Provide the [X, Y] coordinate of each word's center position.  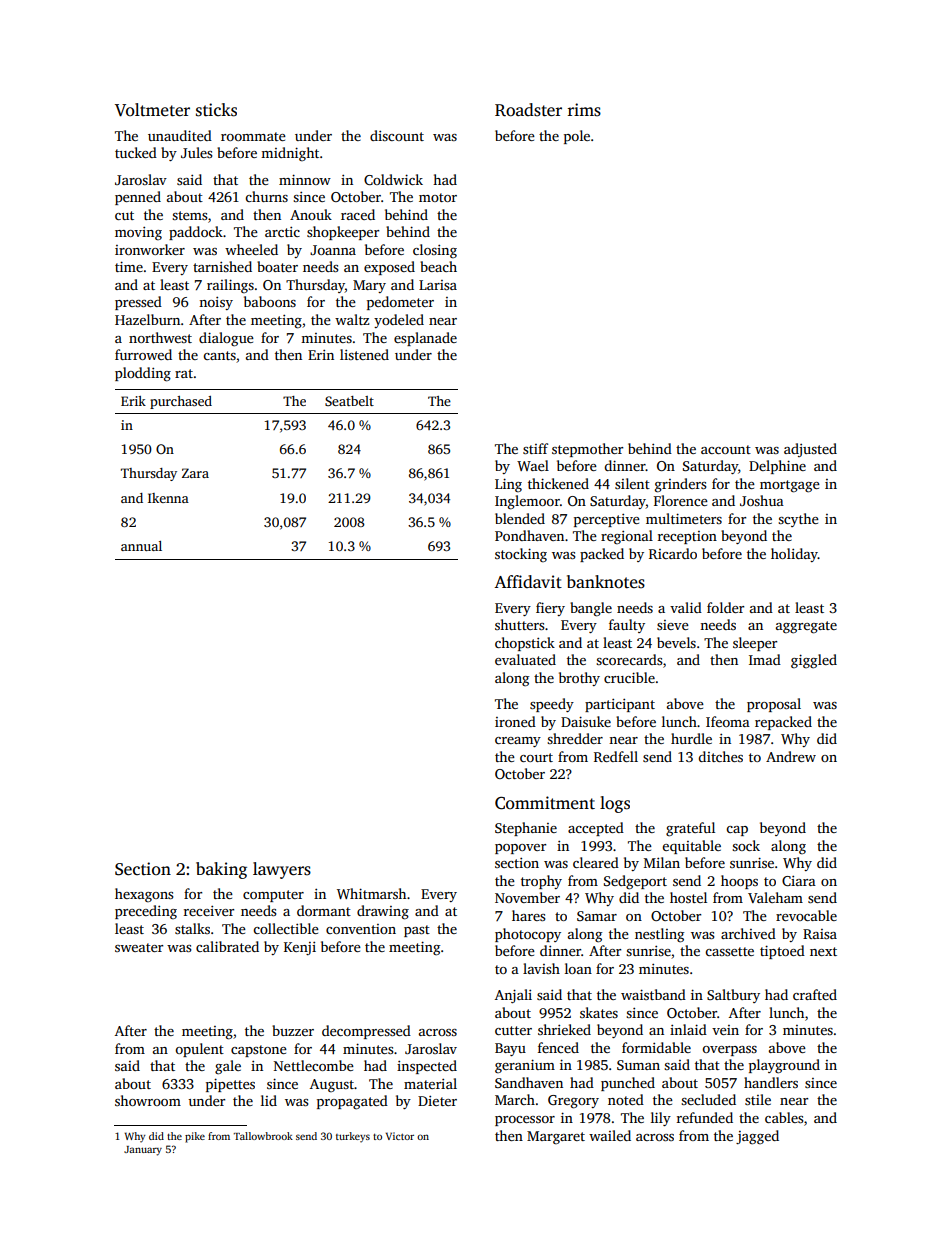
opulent [199, 1050]
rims [584, 110]
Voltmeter [152, 110]
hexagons [144, 895]
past [417, 931]
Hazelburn [147, 319]
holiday [794, 555]
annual [141, 546]
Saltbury [733, 996]
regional [627, 537]
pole [577, 137]
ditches [720, 756]
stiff [535, 448]
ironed [515, 721]
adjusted [810, 450]
